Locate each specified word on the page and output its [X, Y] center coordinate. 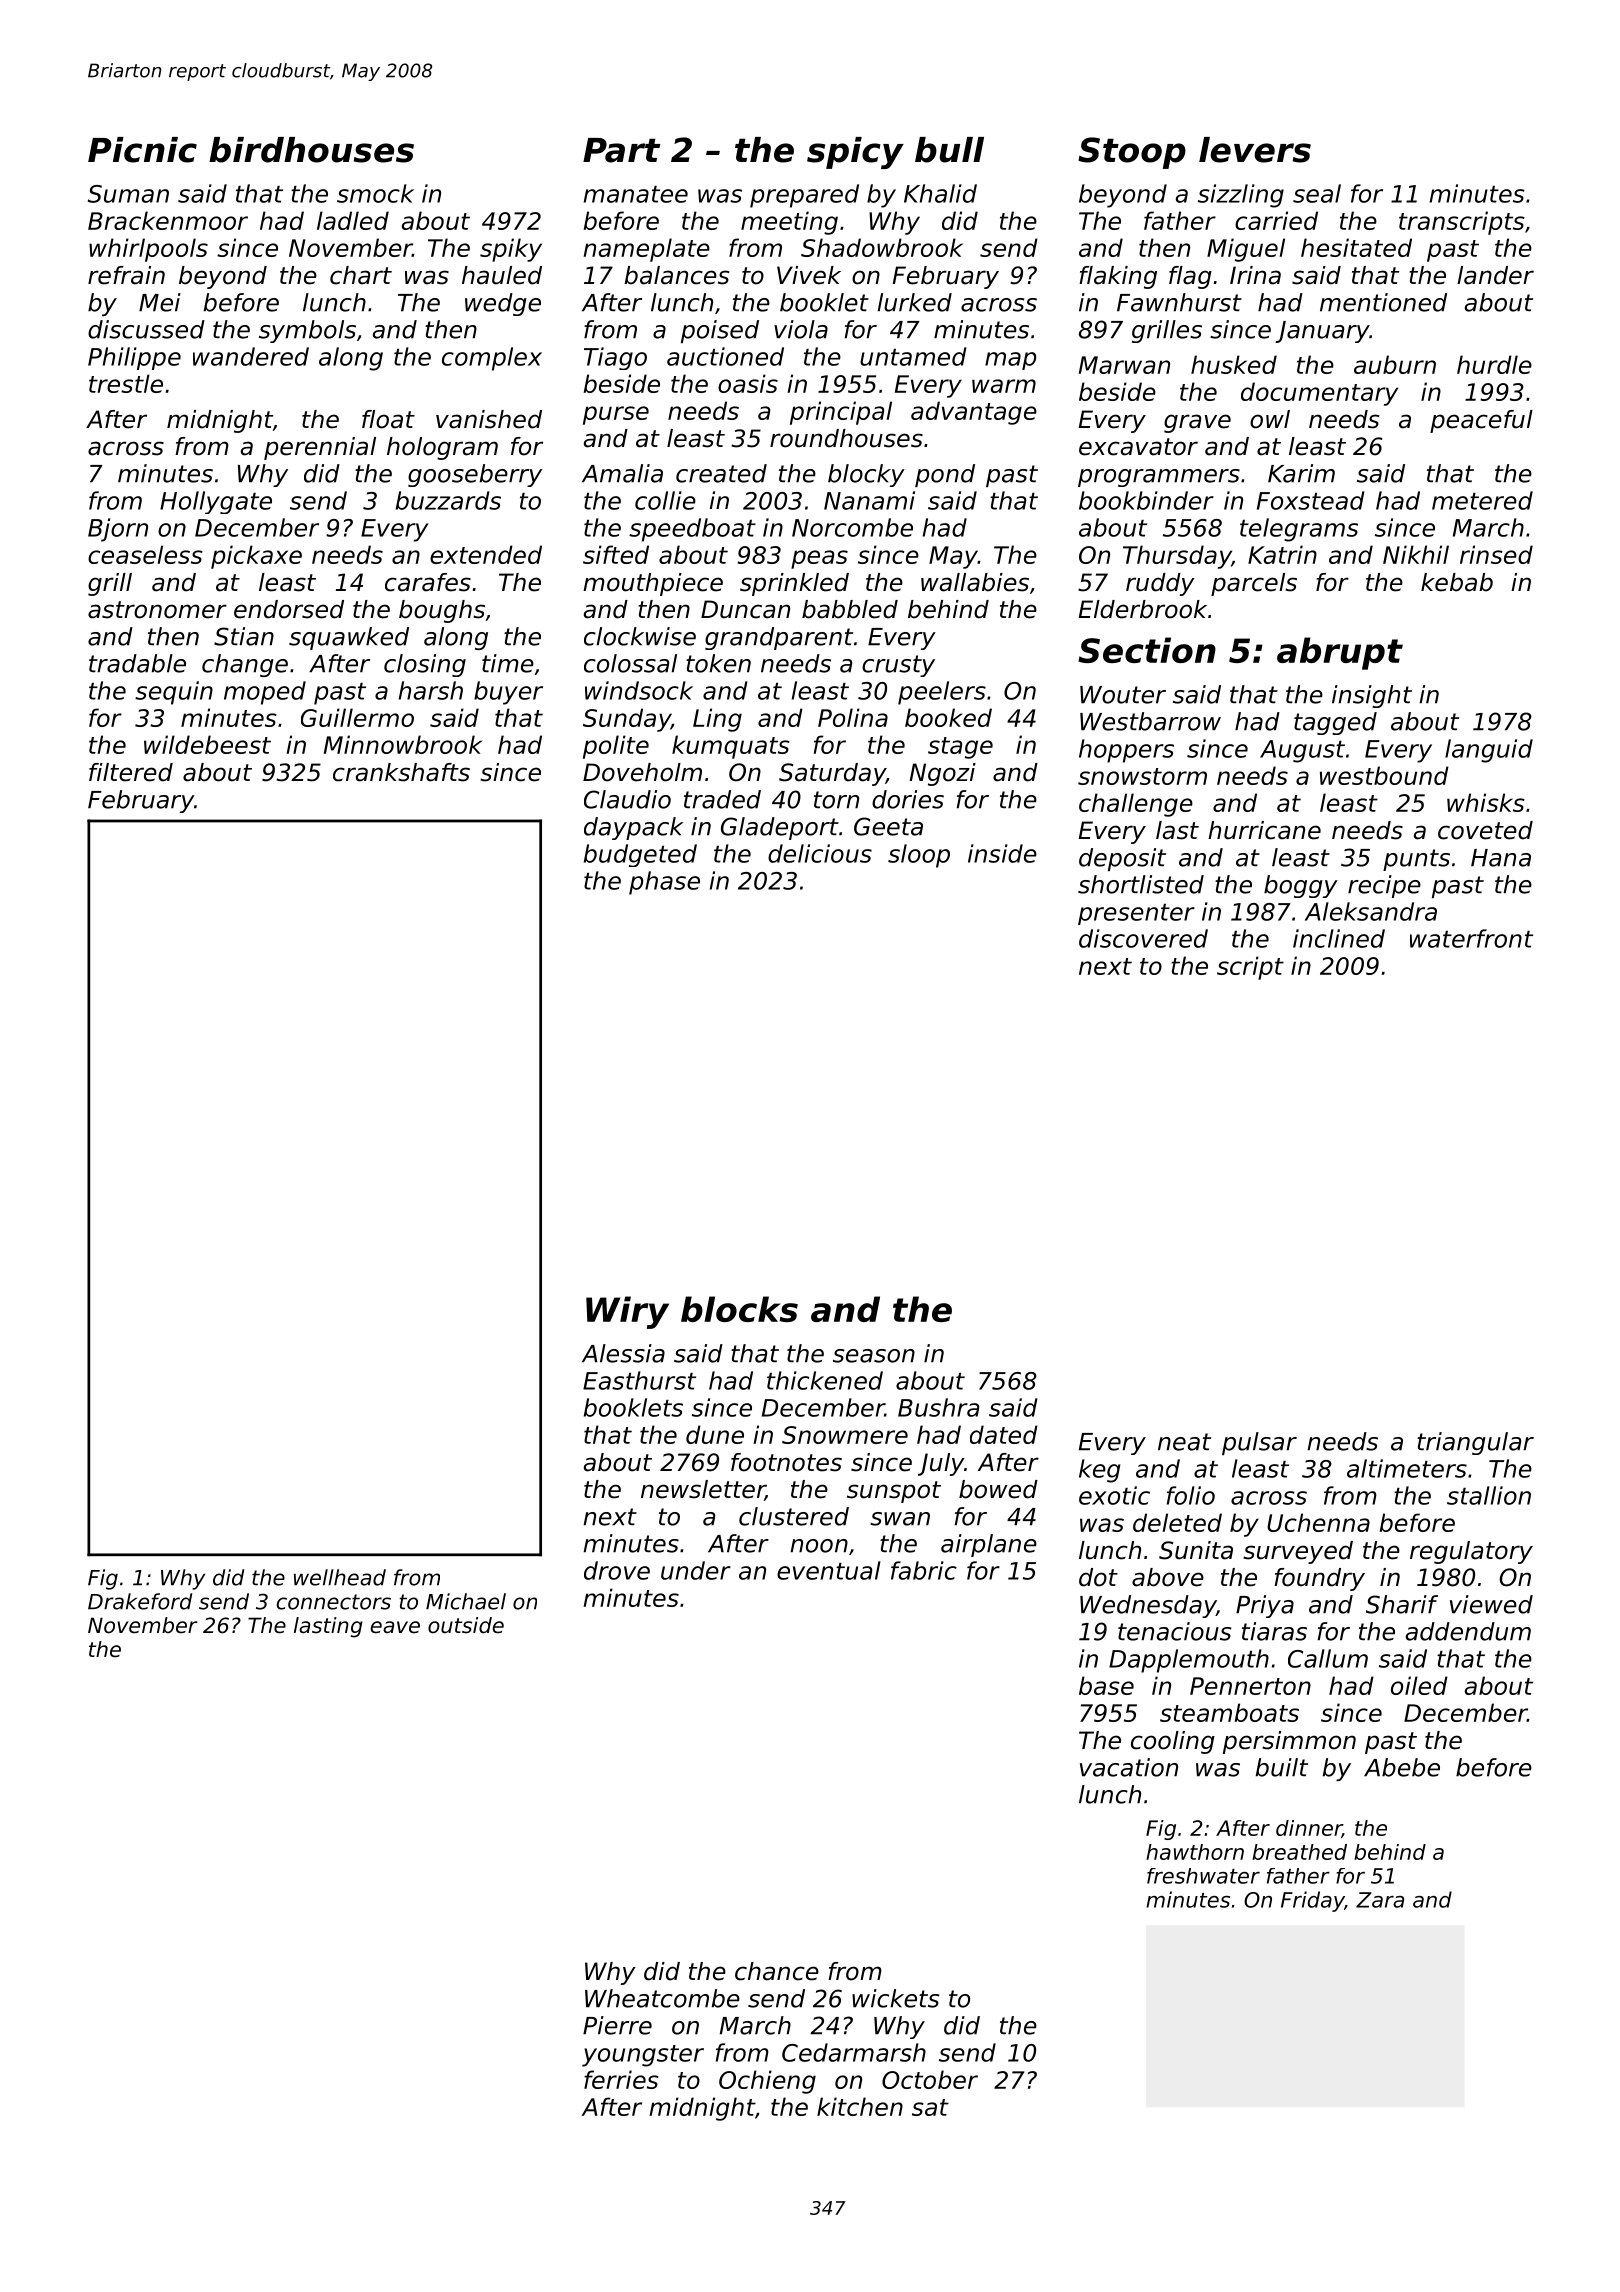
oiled [1419, 1685]
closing [425, 665]
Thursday [1177, 557]
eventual [829, 1570]
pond [945, 475]
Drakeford [140, 1601]
